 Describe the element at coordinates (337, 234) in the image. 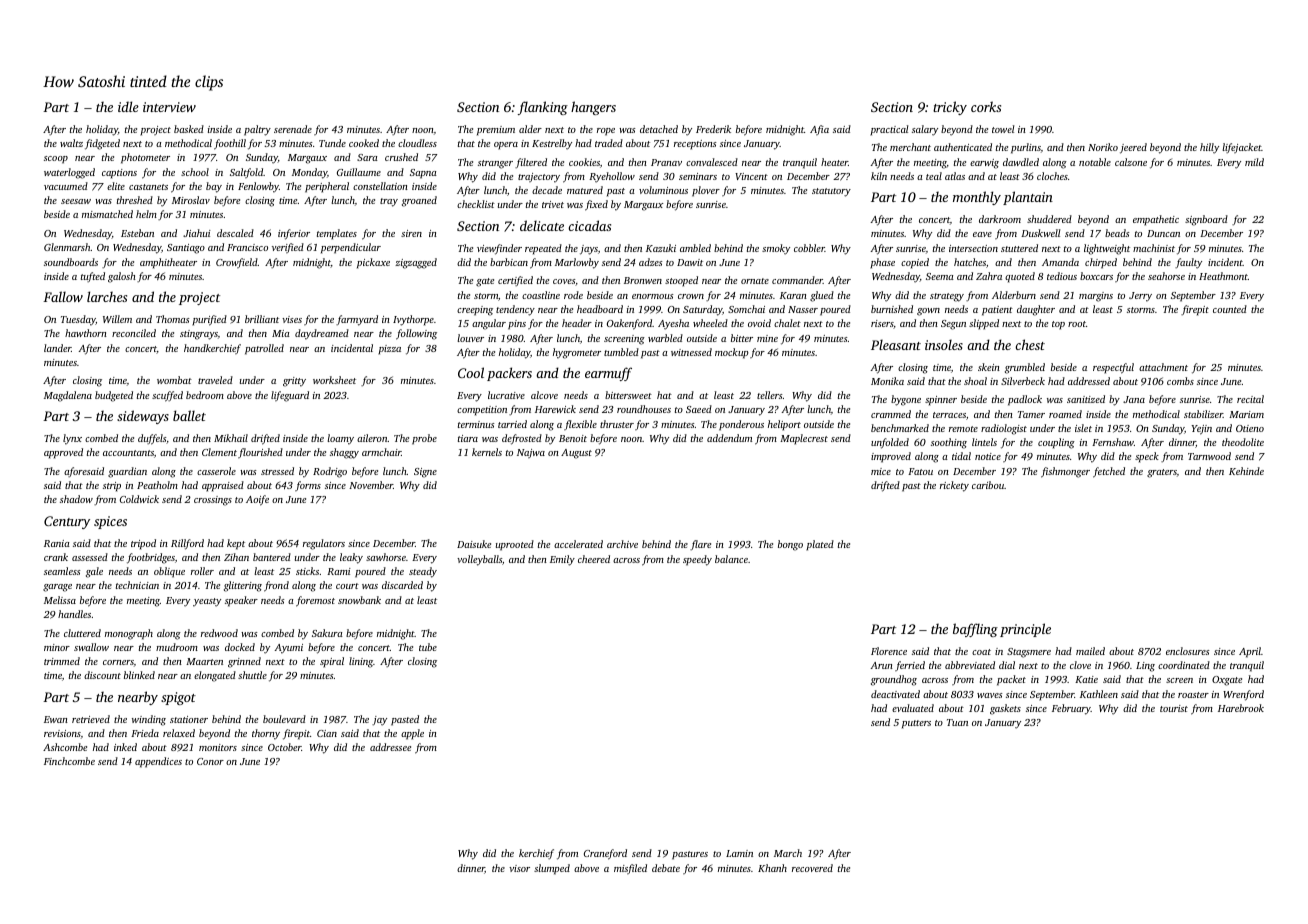

I see `templates` at that location.
